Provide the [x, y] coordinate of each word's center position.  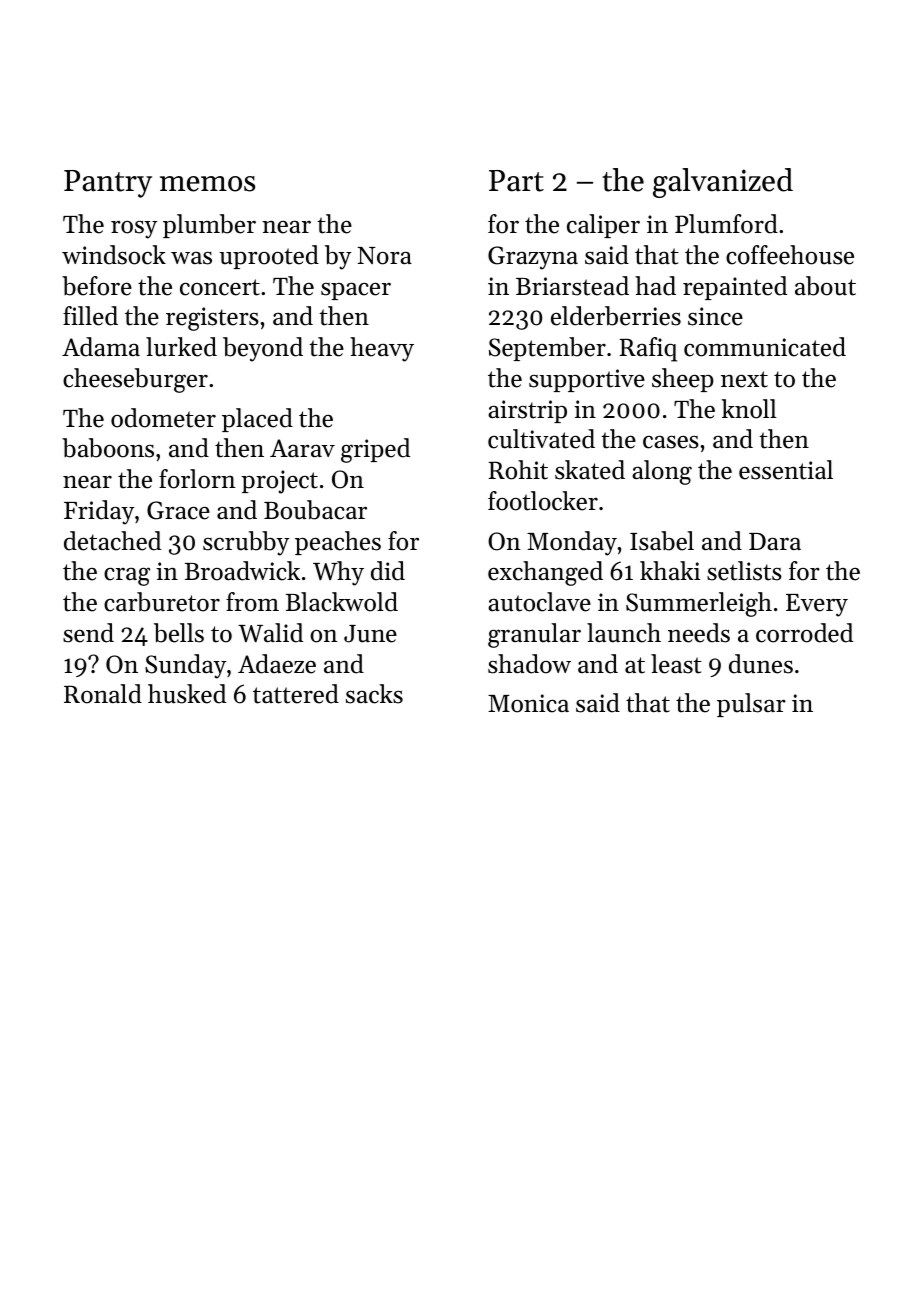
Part [516, 181]
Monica [528, 703]
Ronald [103, 694]
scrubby [246, 543]
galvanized [723, 183]
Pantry [108, 184]
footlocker [543, 501]
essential [786, 470]
